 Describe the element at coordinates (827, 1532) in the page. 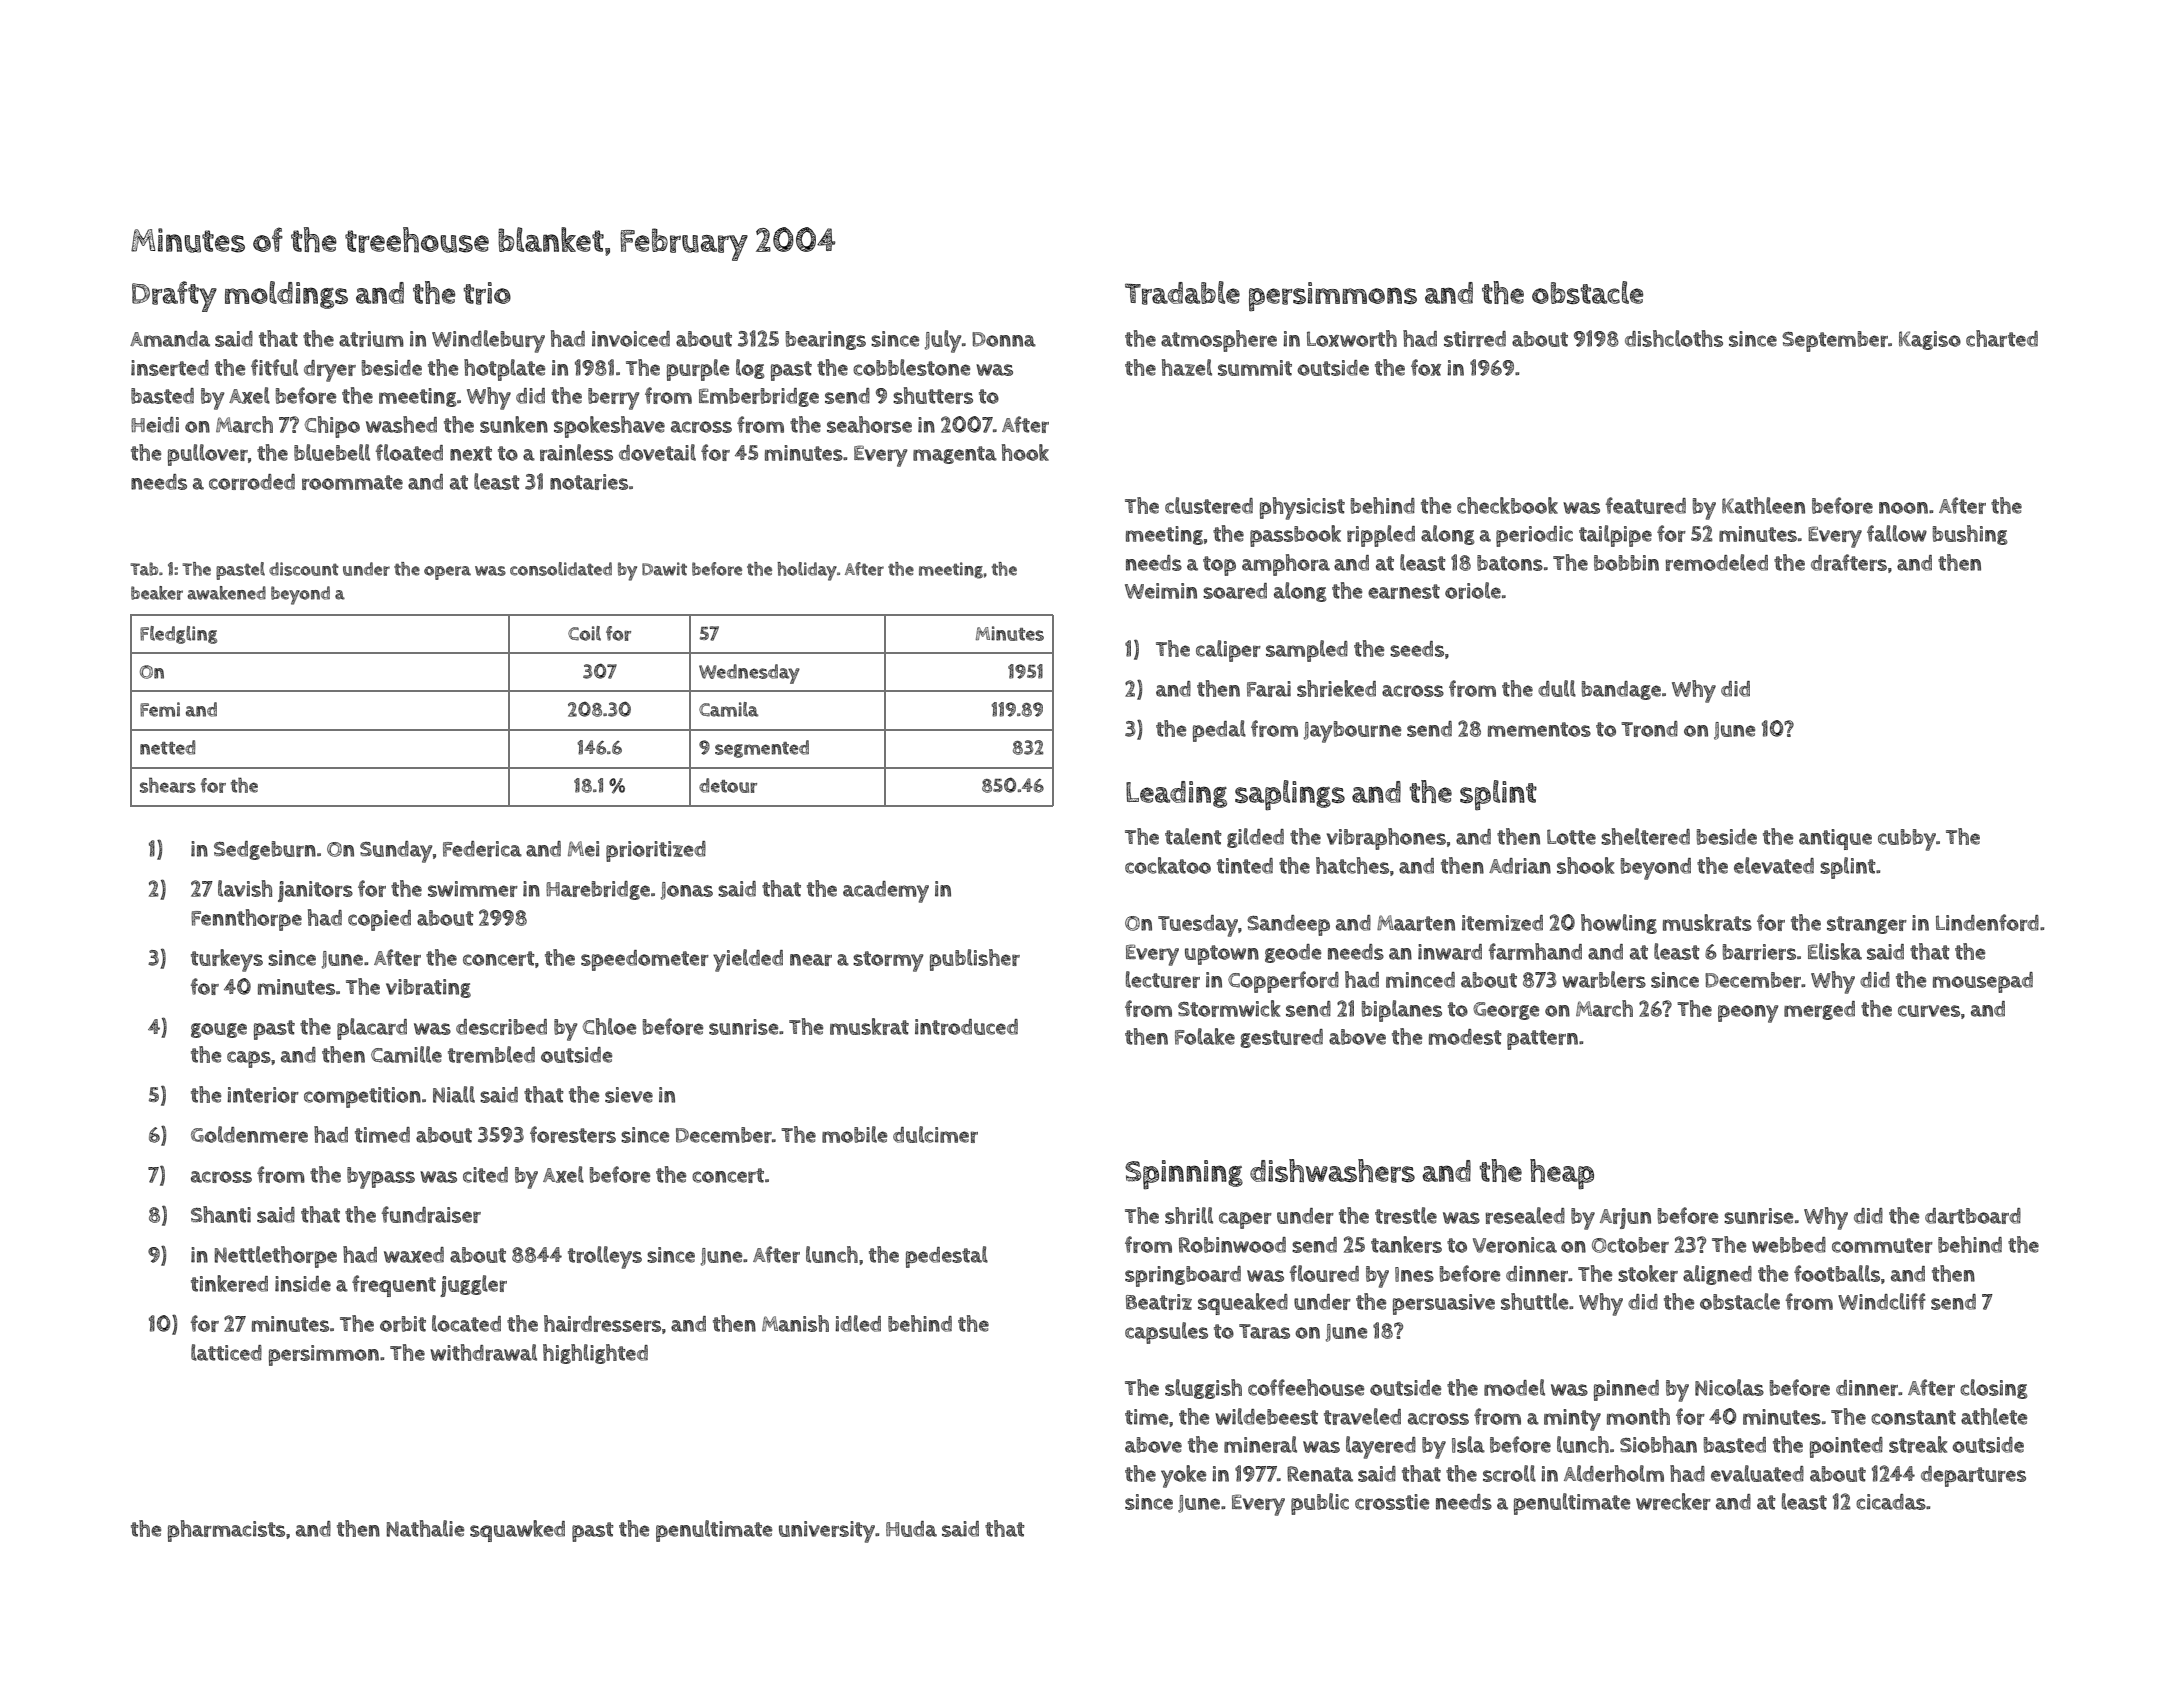

I see `university` at that location.
